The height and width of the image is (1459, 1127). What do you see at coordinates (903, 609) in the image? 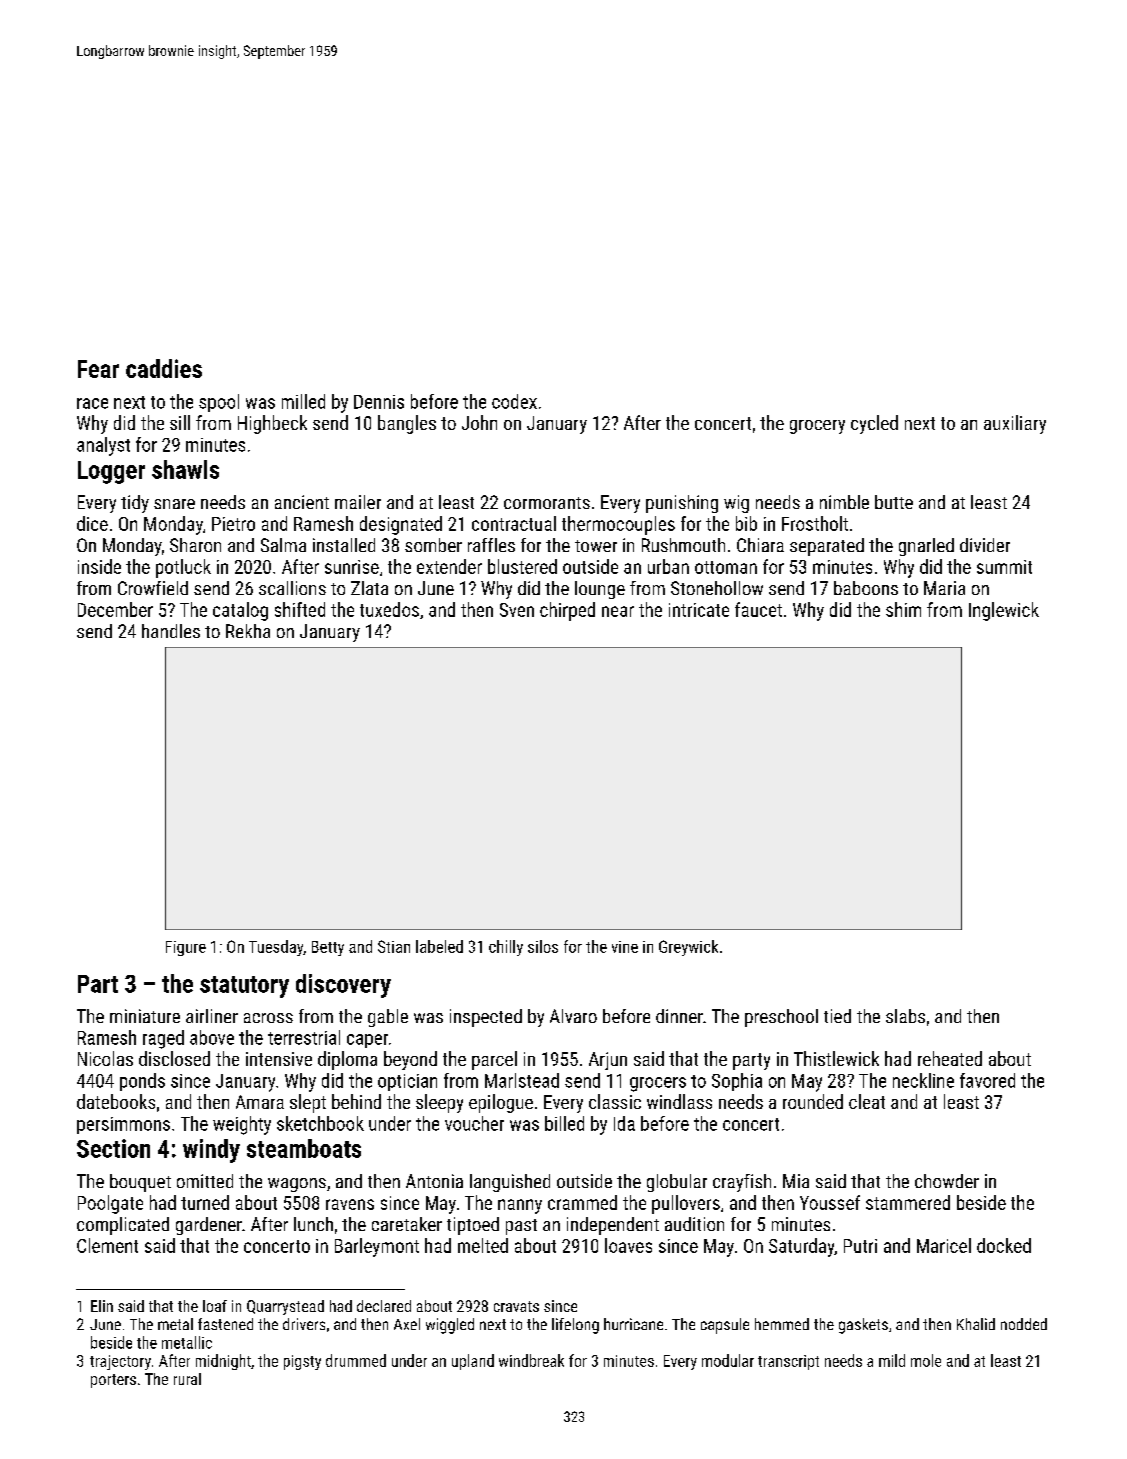
I see `shim` at bounding box center [903, 609].
